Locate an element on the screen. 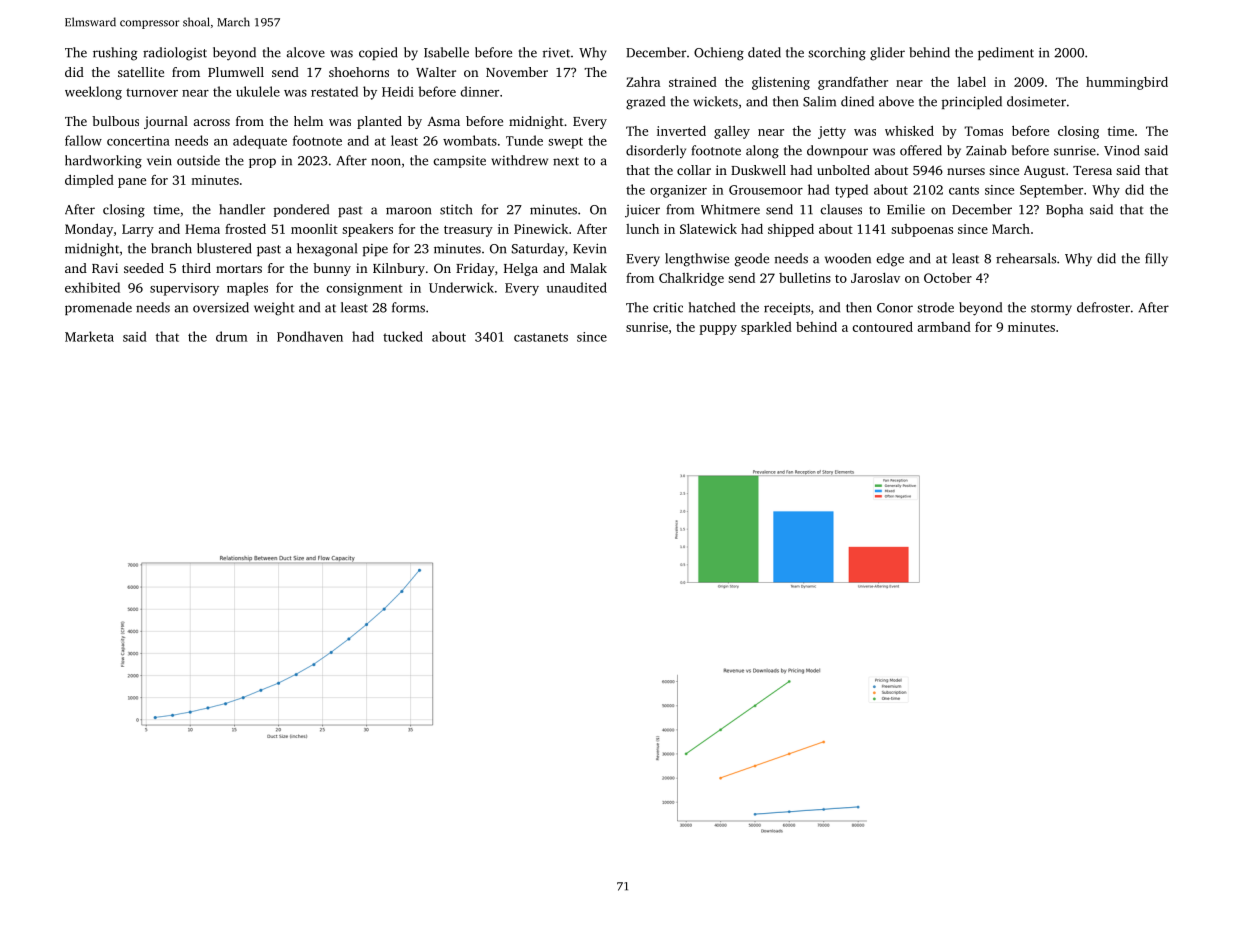 This screenshot has height=952, width=1233. Vinod is located at coordinates (1122, 150).
